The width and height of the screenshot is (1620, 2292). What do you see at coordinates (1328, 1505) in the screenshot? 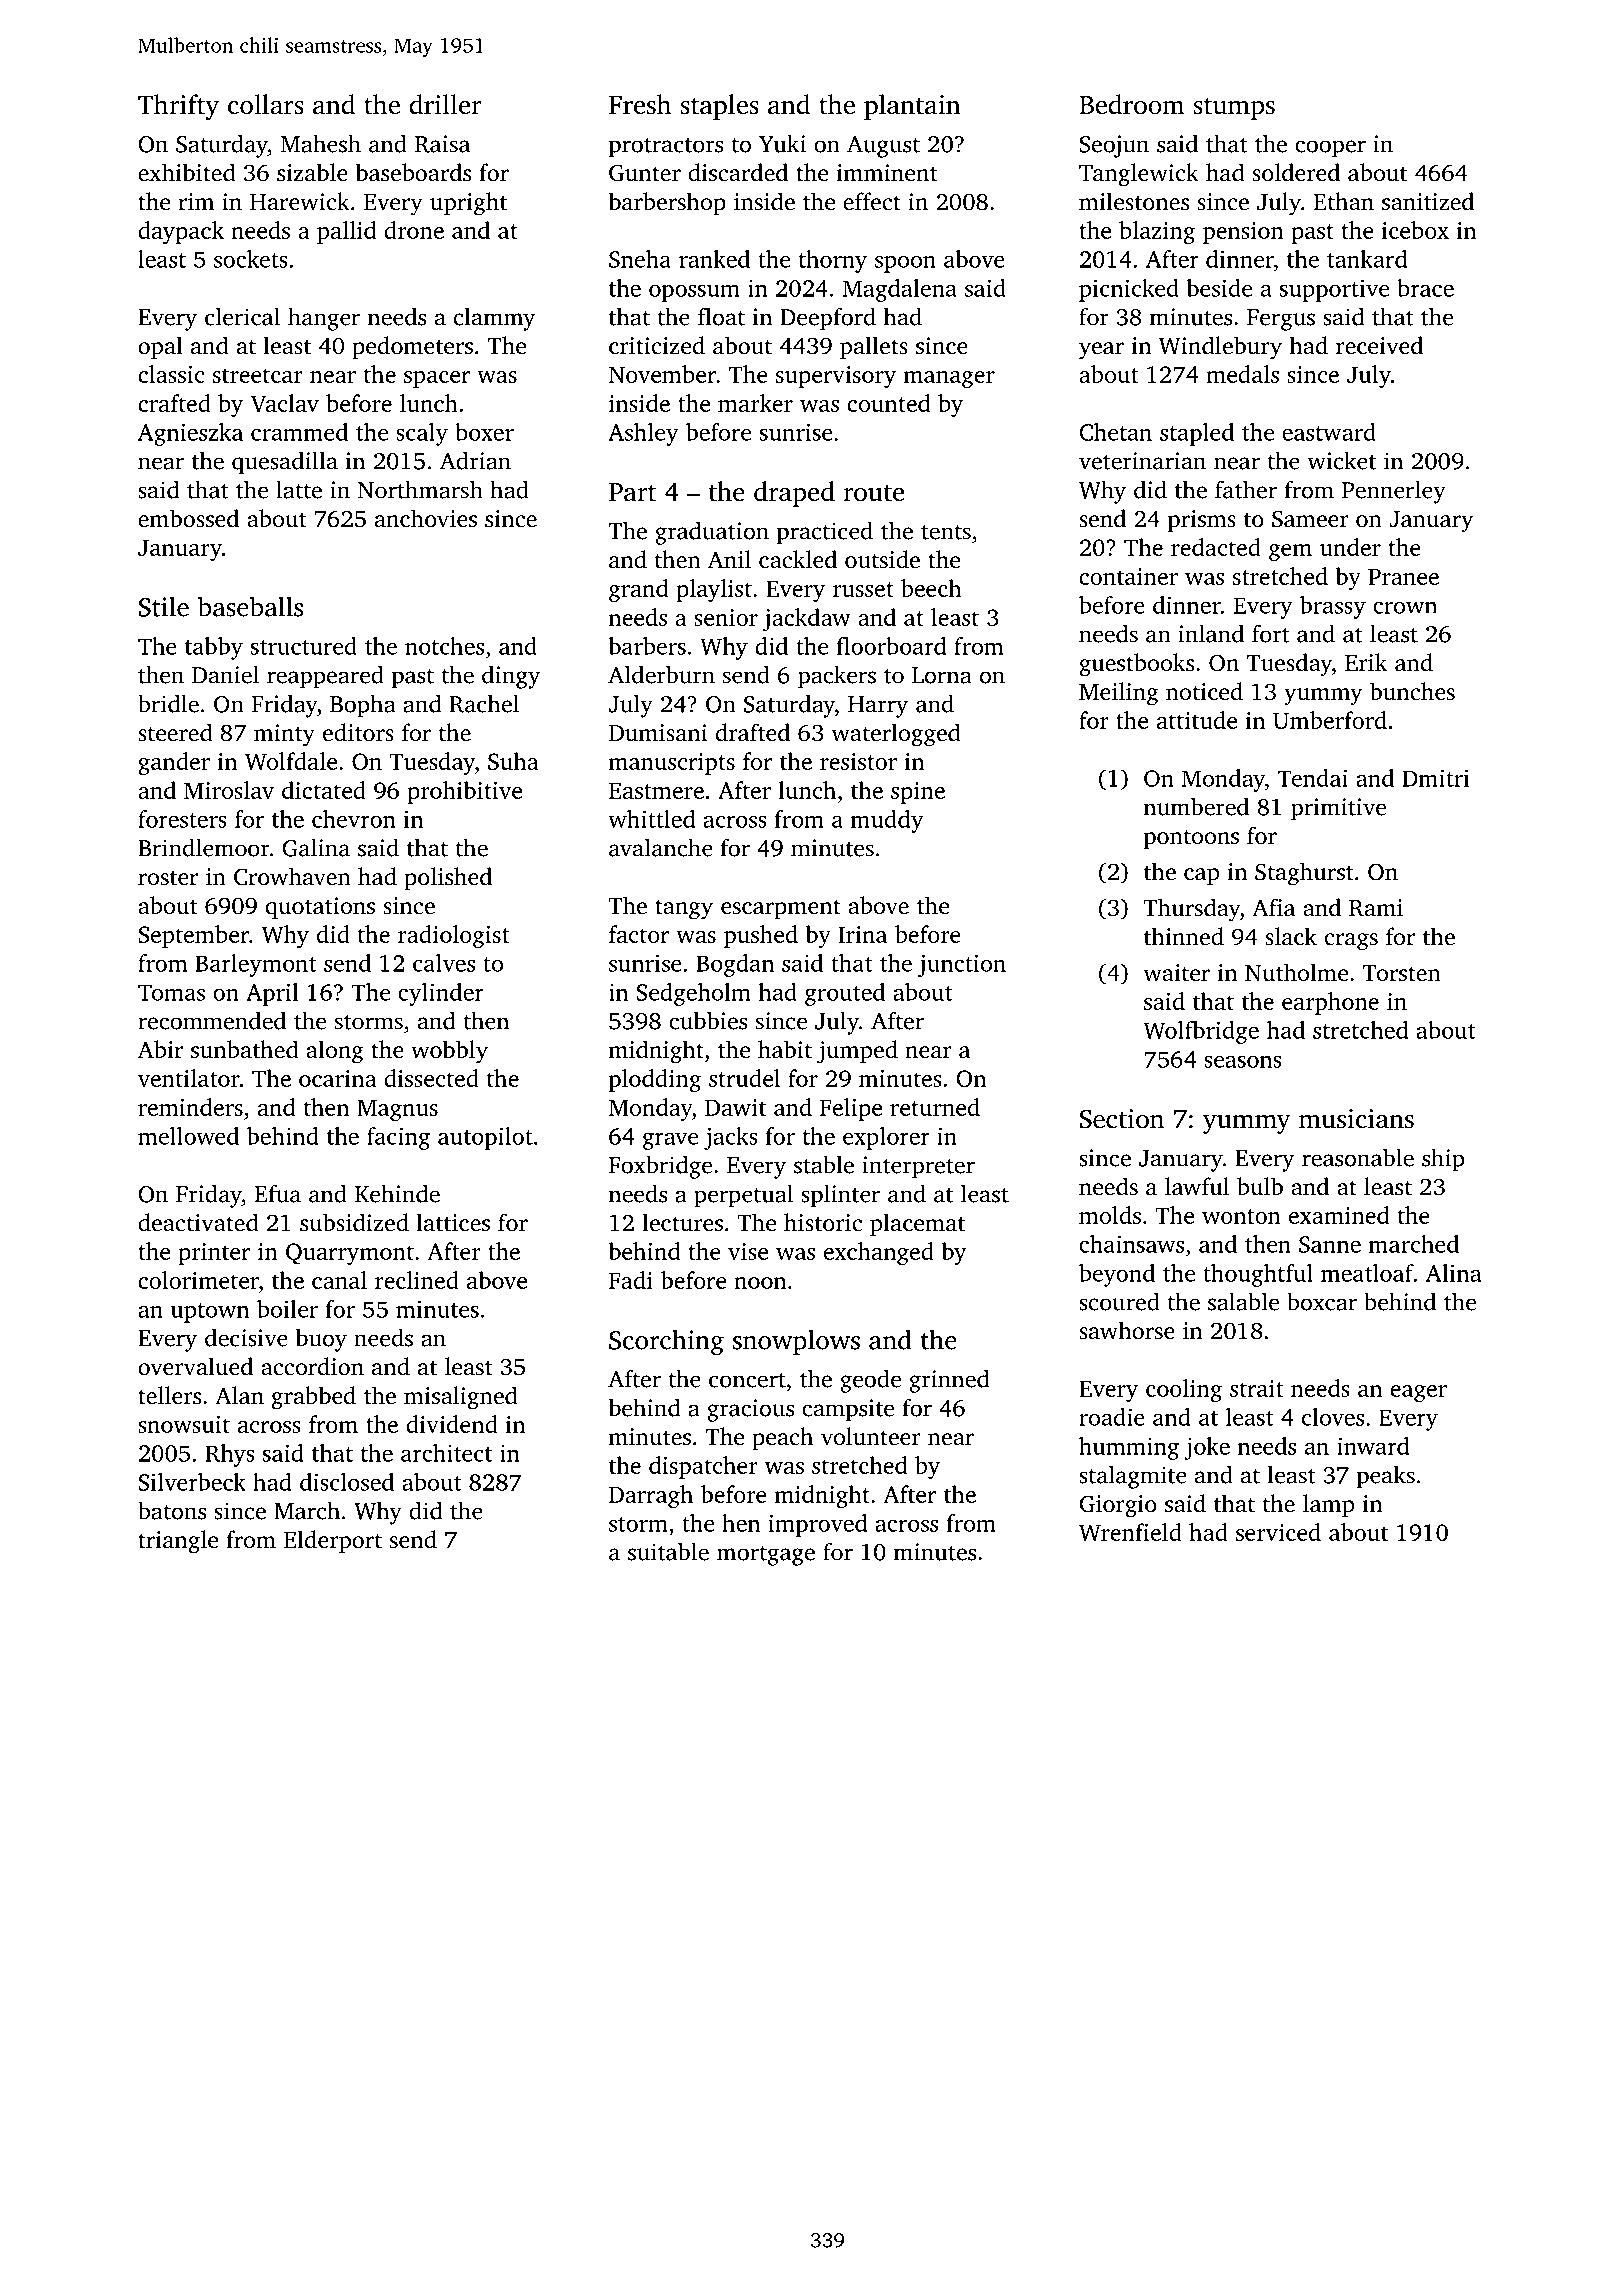
I see `lamp` at bounding box center [1328, 1505].
